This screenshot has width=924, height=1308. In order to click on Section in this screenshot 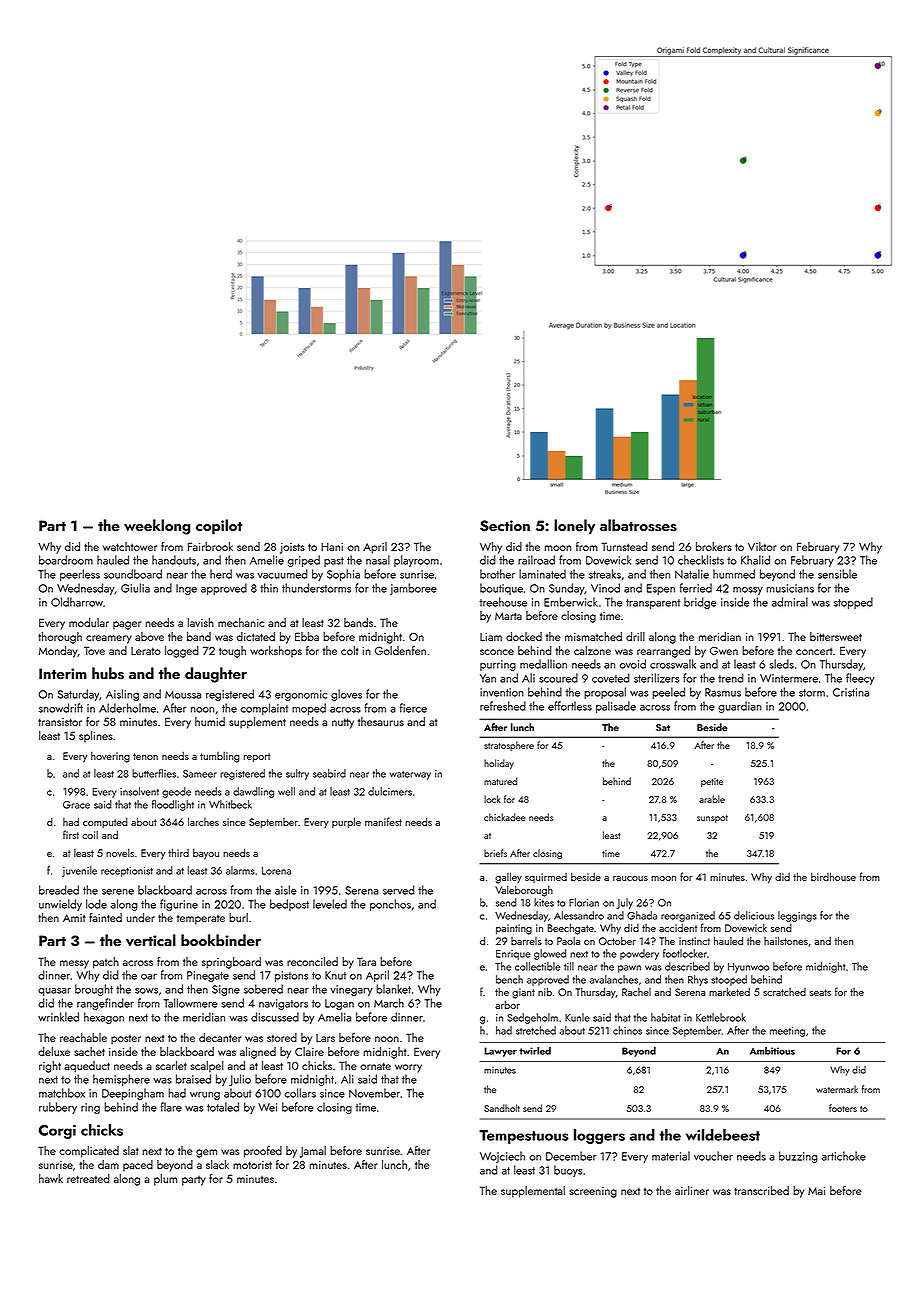, I will do `click(505, 526)`.
